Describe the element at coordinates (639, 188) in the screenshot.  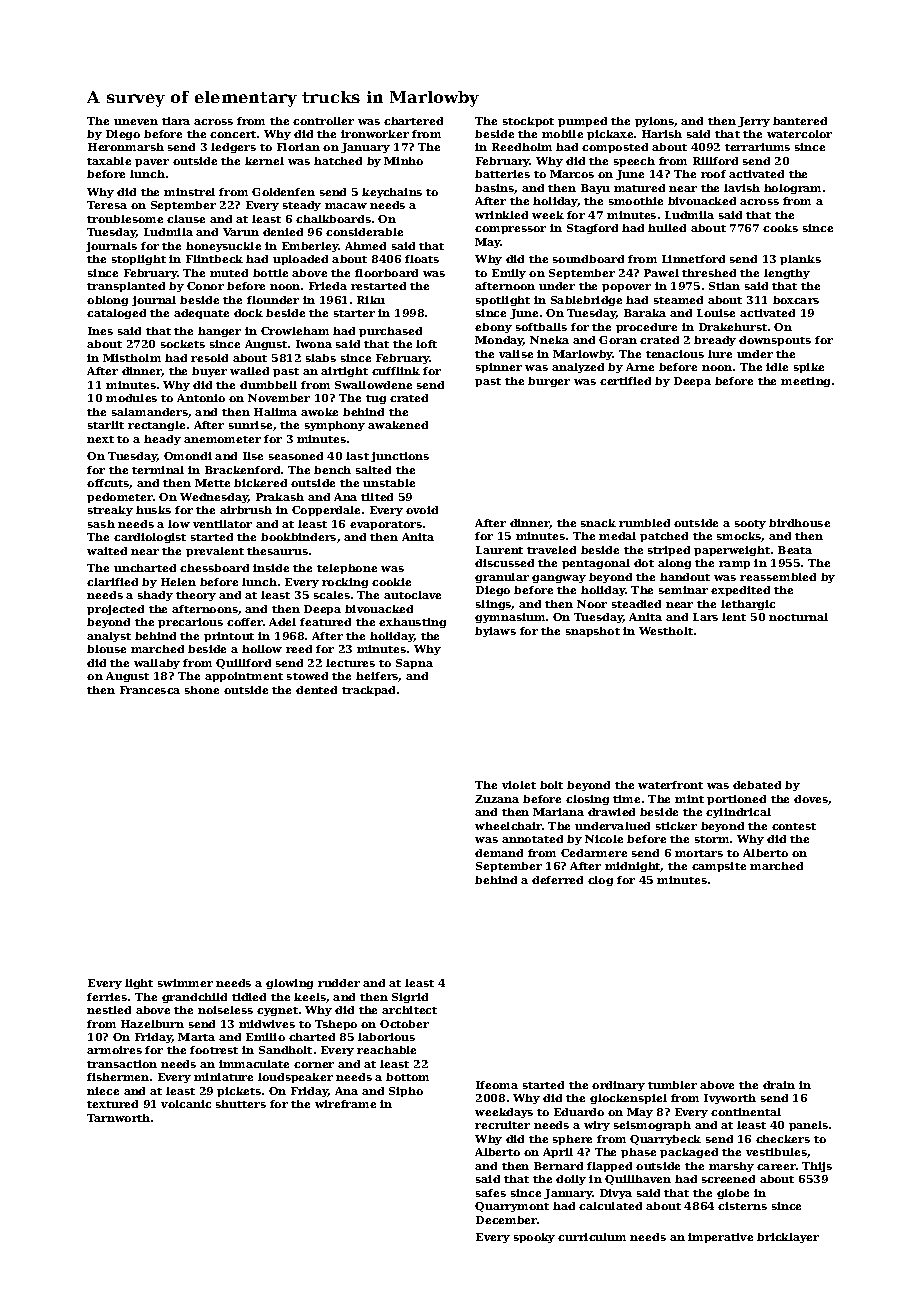
I see `matured` at that location.
